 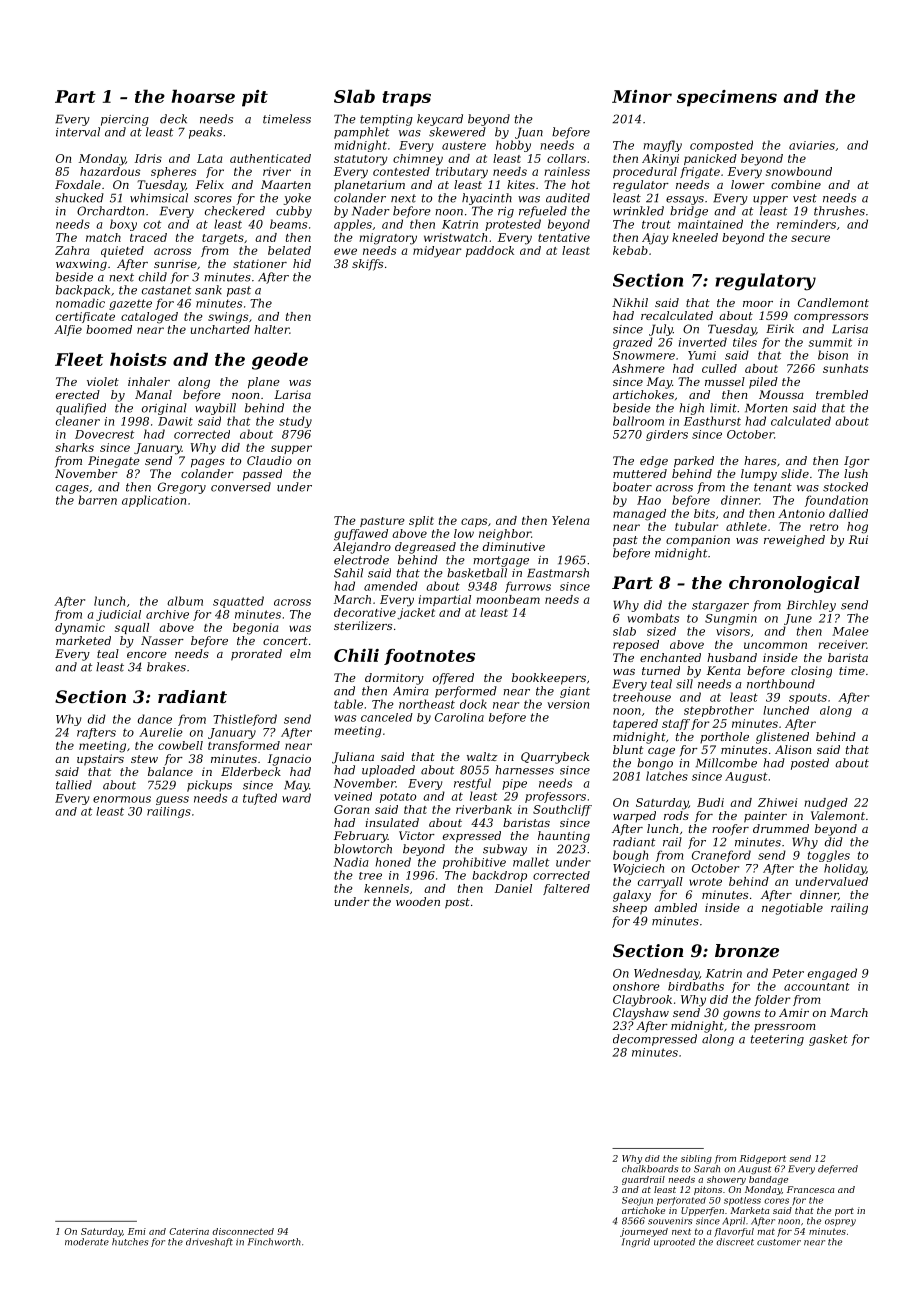 I want to click on checkered, so click(x=235, y=211).
